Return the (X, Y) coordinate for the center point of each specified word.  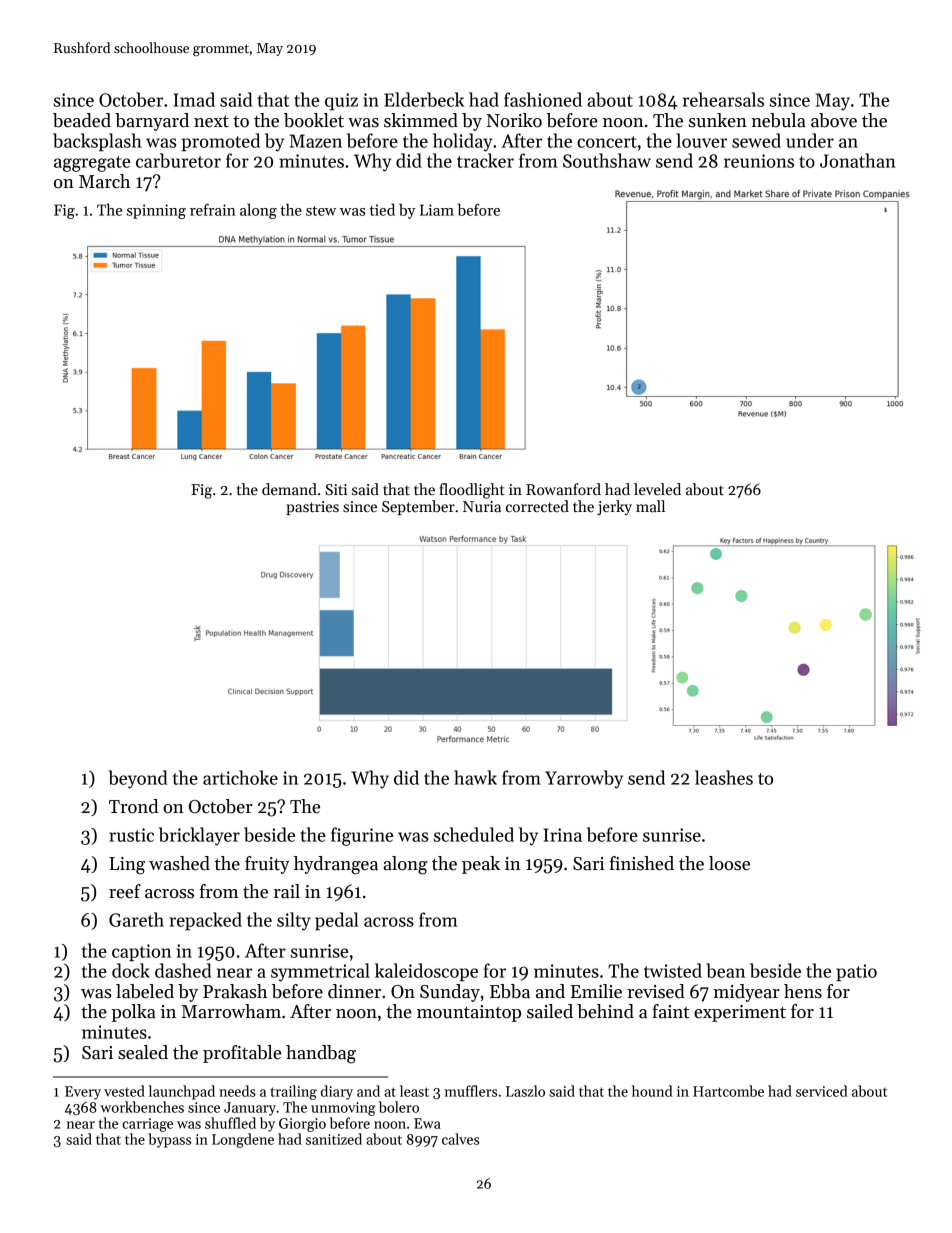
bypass (169, 1140)
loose (729, 863)
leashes (724, 777)
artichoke (240, 777)
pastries (312, 508)
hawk (475, 777)
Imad (194, 99)
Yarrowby (584, 779)
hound (652, 1091)
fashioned (543, 99)
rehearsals (723, 99)
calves (460, 1139)
